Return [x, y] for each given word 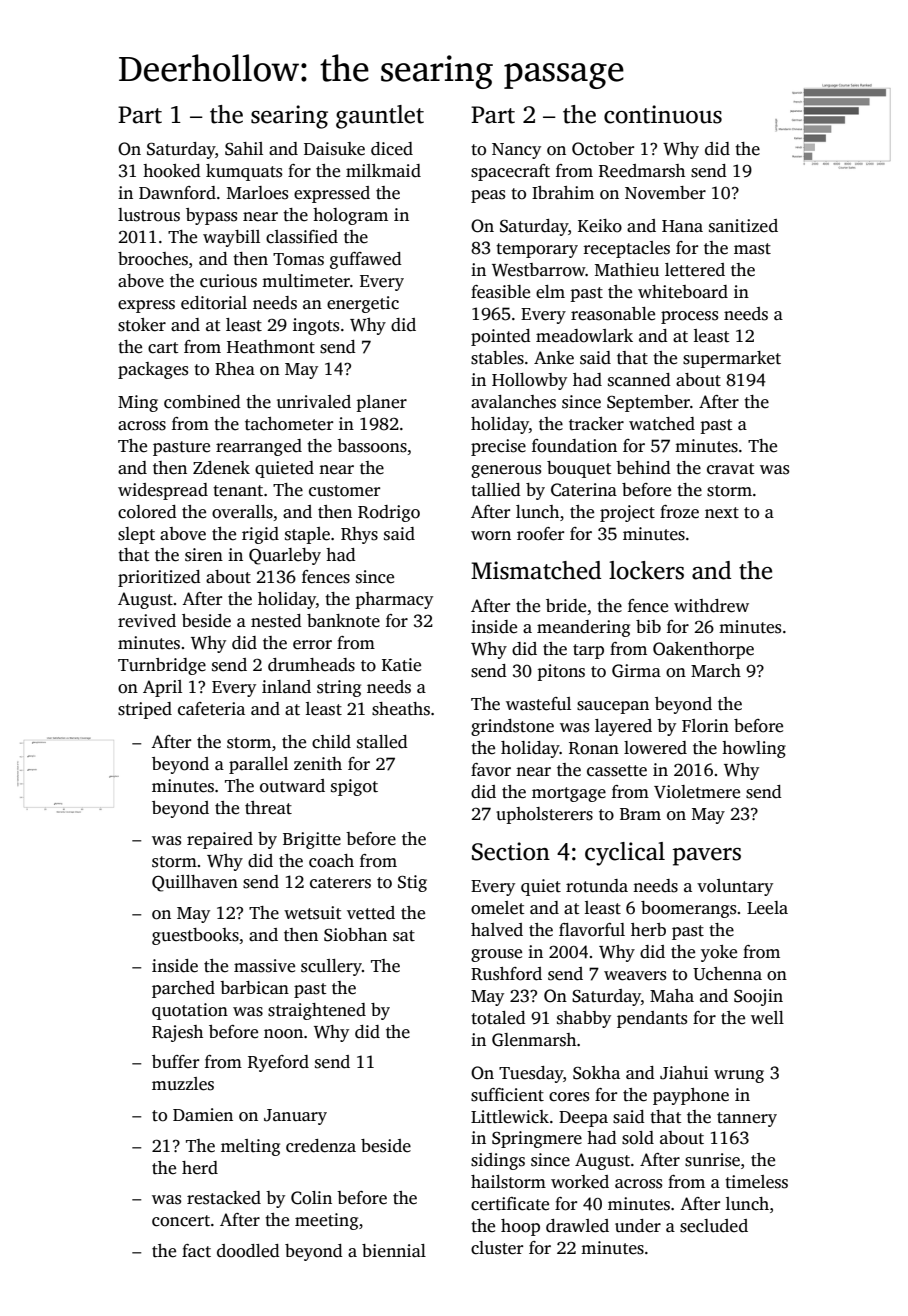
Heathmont [271, 347]
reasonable [613, 314]
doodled [248, 1251]
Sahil [244, 149]
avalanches [513, 402]
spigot [354, 787]
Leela [767, 908]
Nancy [516, 151]
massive [264, 966]
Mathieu [627, 270]
